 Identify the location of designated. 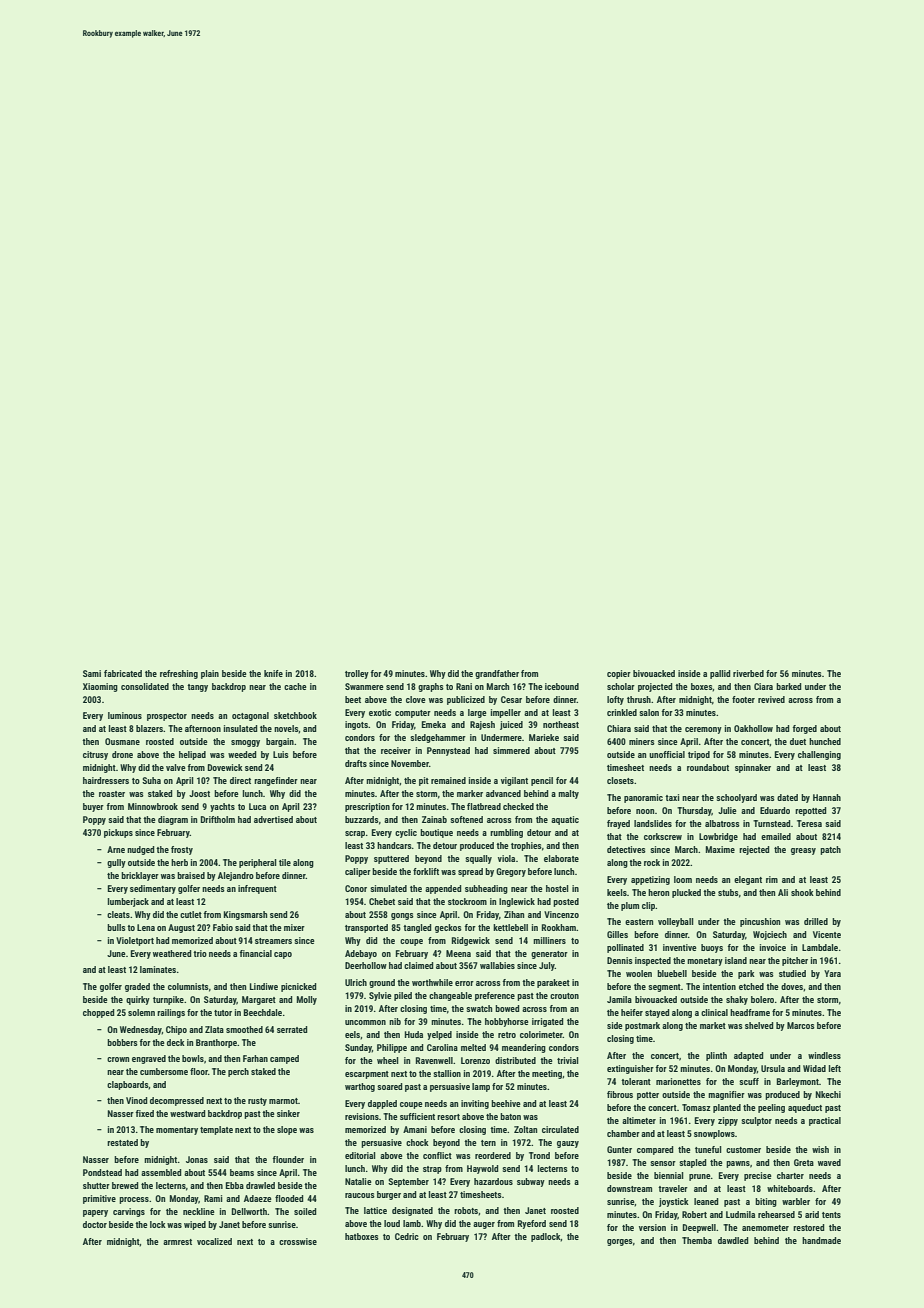
(412, 1211).
